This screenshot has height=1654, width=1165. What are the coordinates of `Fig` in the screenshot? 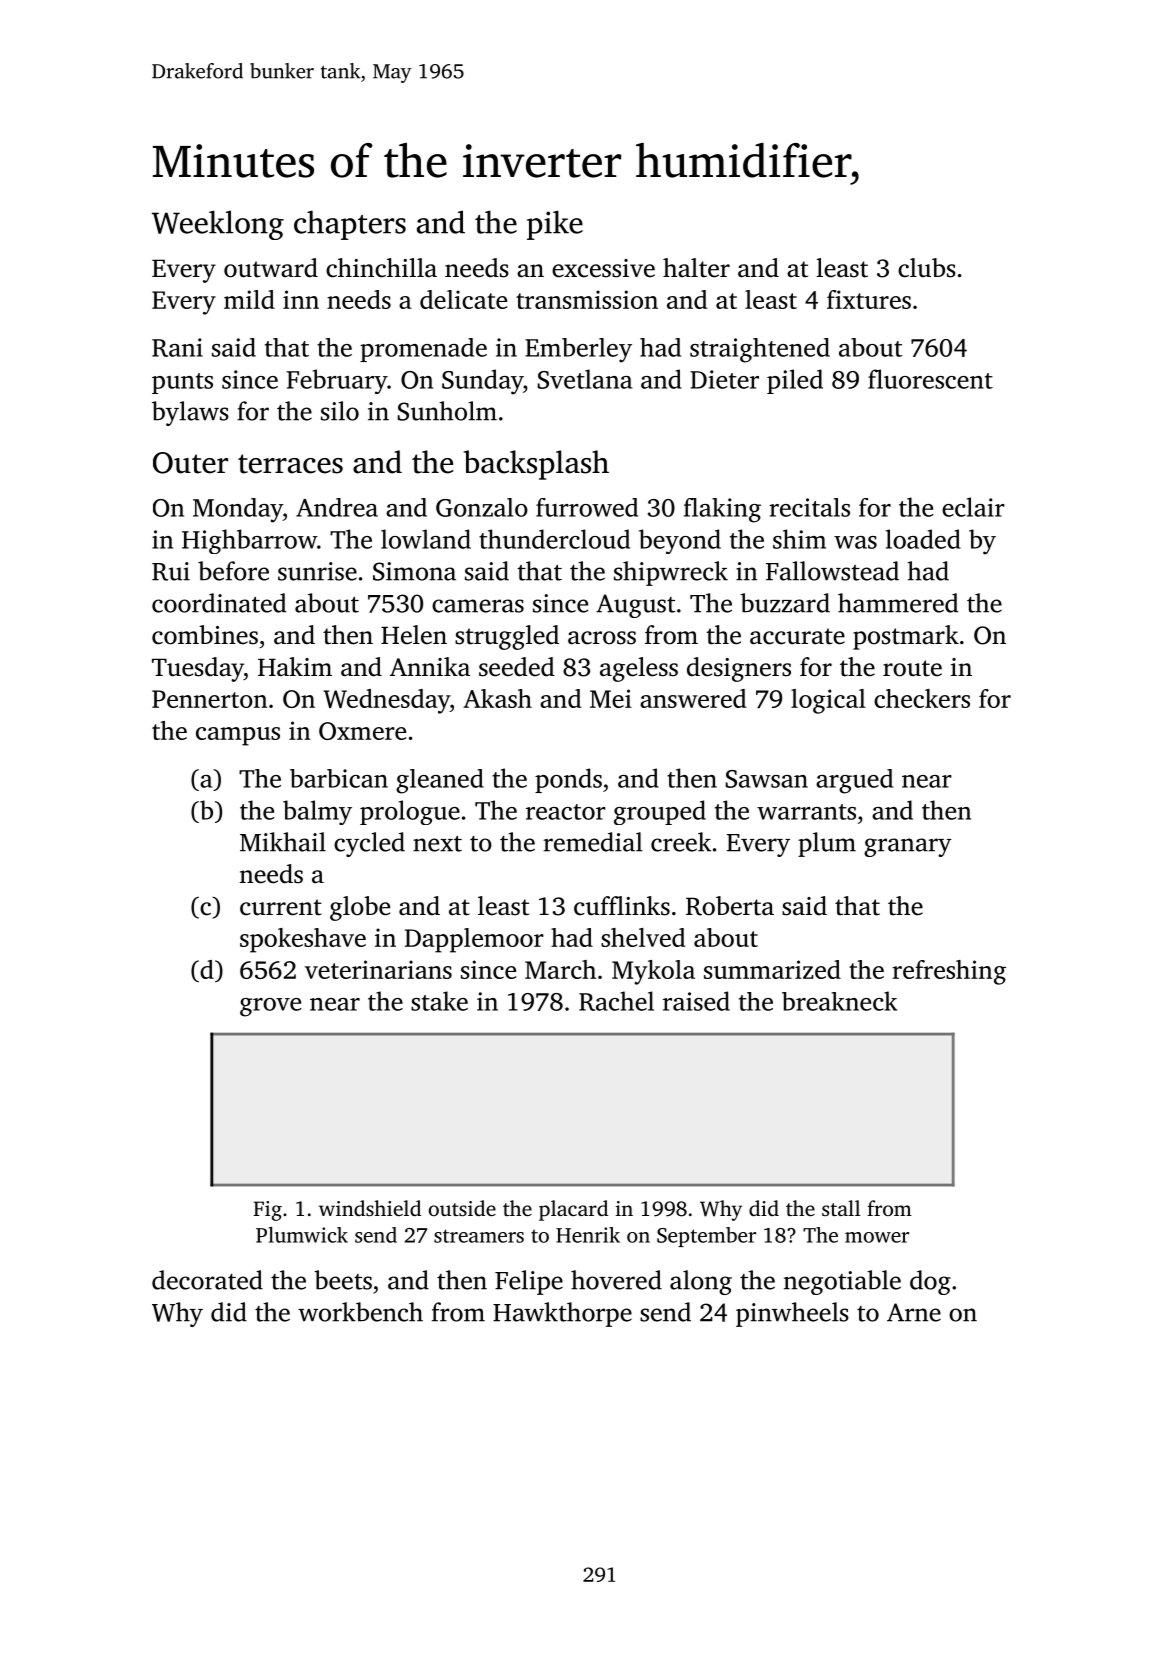 It's located at (267, 1211).
